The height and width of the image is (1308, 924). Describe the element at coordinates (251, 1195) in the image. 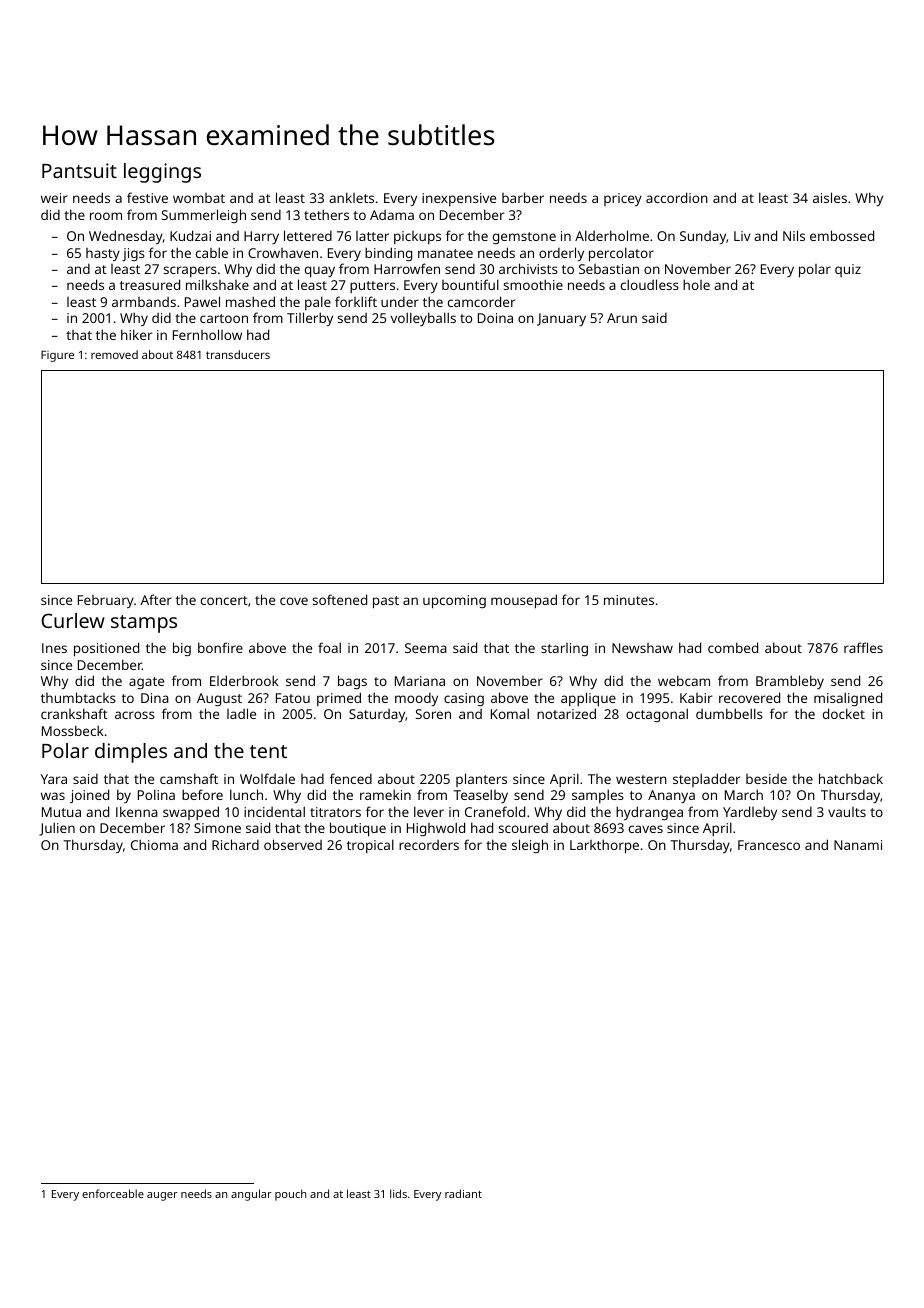

I see `angular` at that location.
